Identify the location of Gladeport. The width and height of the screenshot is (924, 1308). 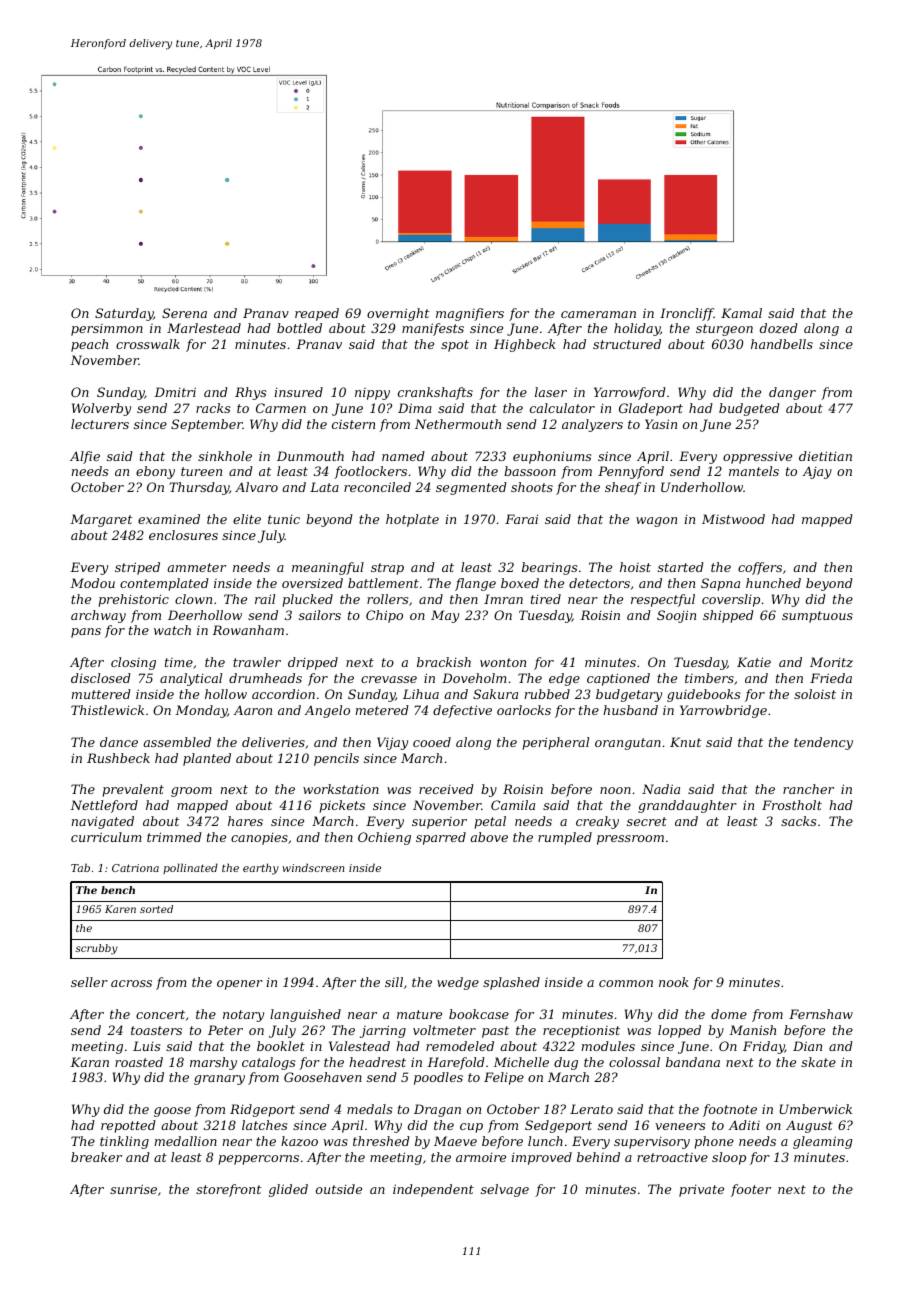
(651, 409).
